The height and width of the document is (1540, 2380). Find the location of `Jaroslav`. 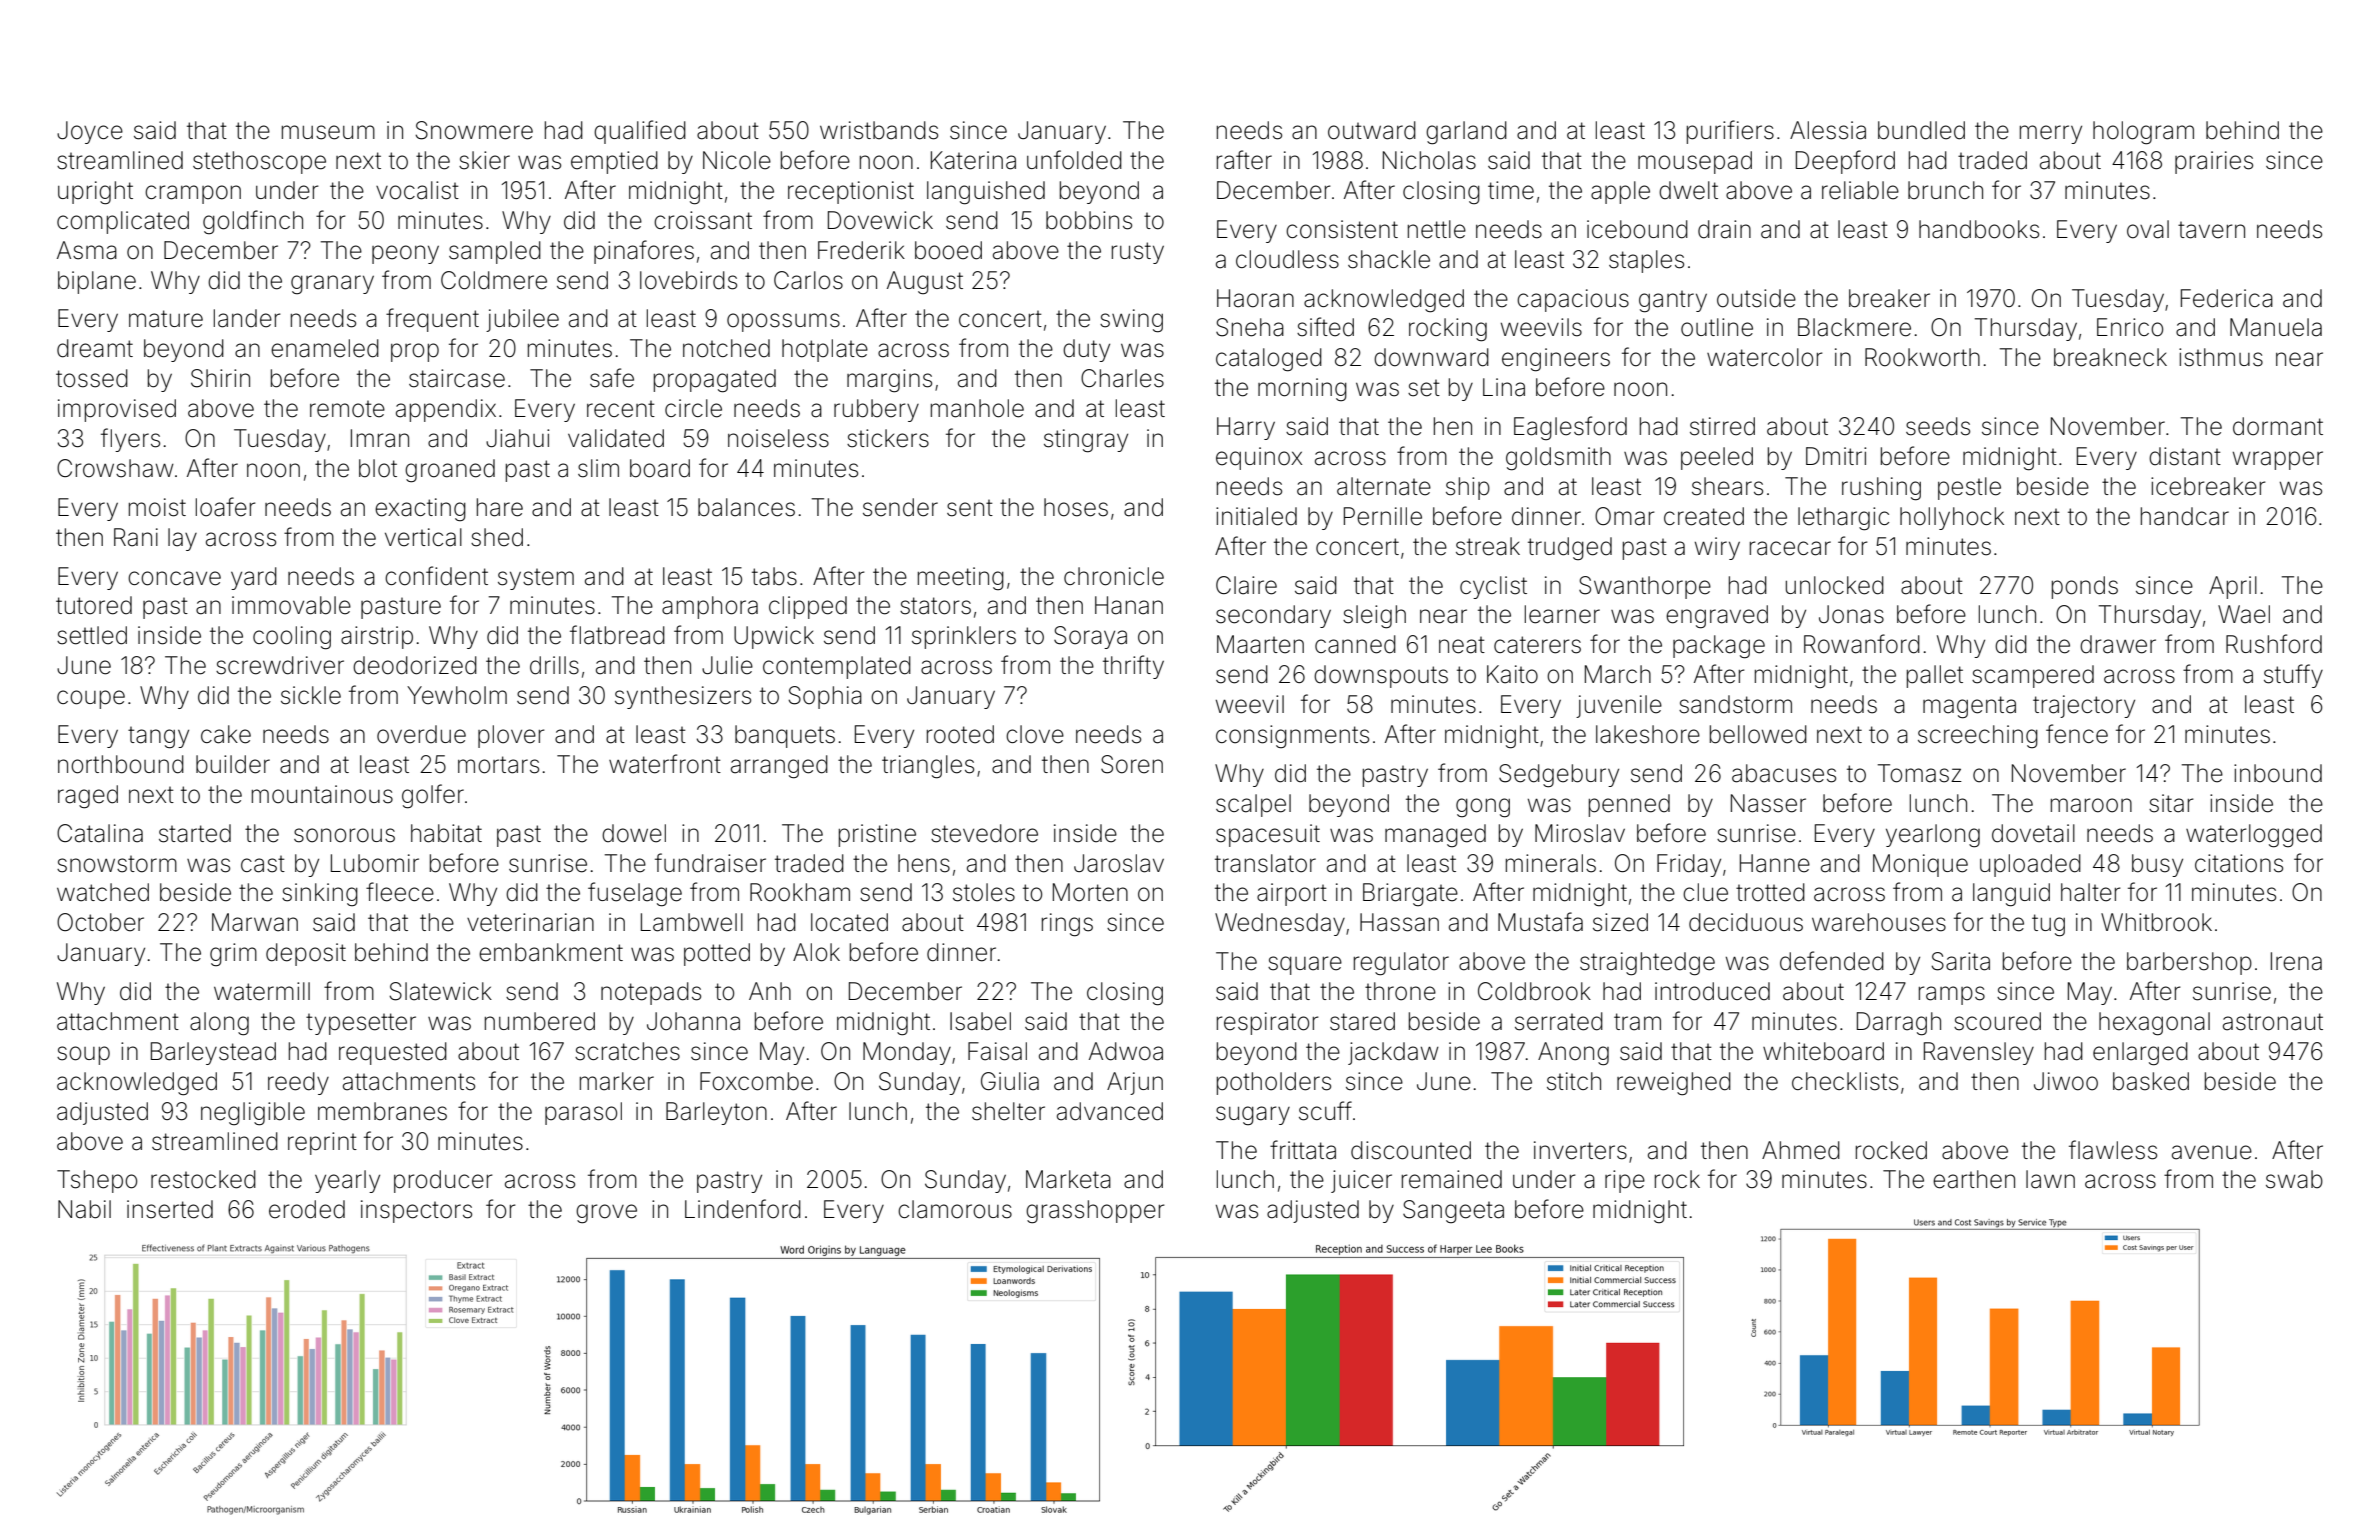

Jaroslav is located at coordinates (1119, 863).
